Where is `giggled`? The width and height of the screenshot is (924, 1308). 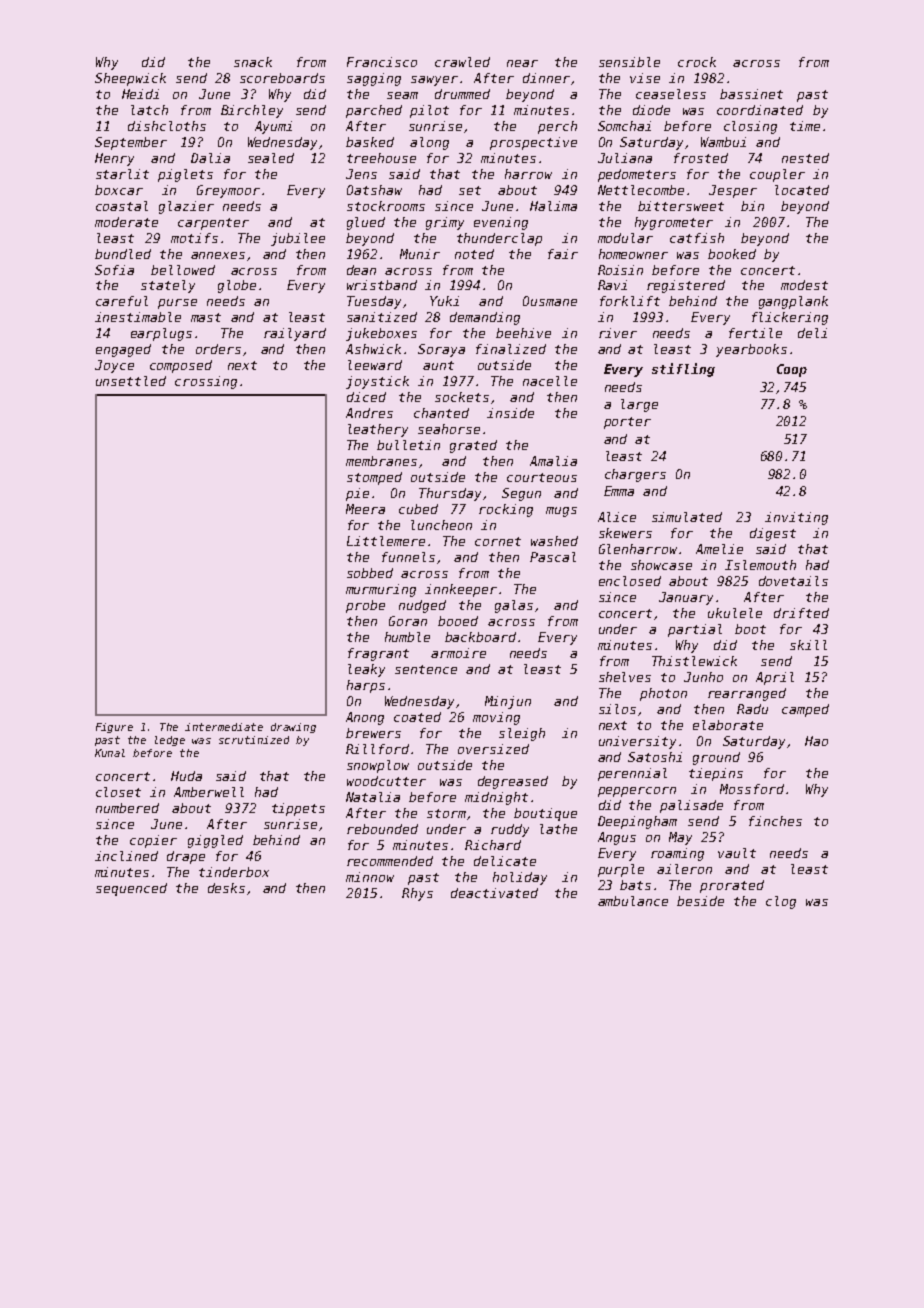 giggled is located at coordinates (215, 841).
